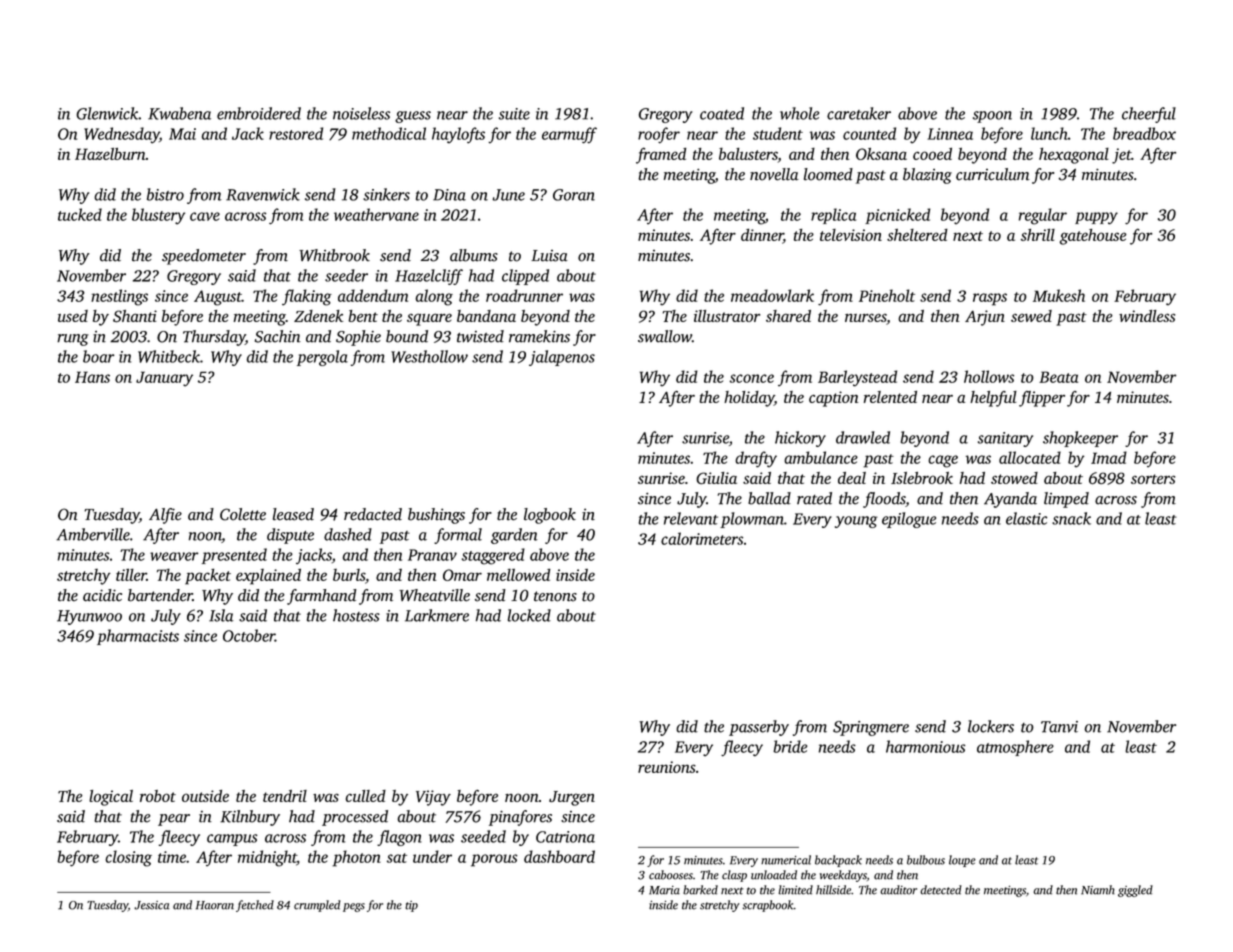 This screenshot has width=1233, height=952. Describe the element at coordinates (107, 113) in the screenshot. I see `Glenwick` at that location.
